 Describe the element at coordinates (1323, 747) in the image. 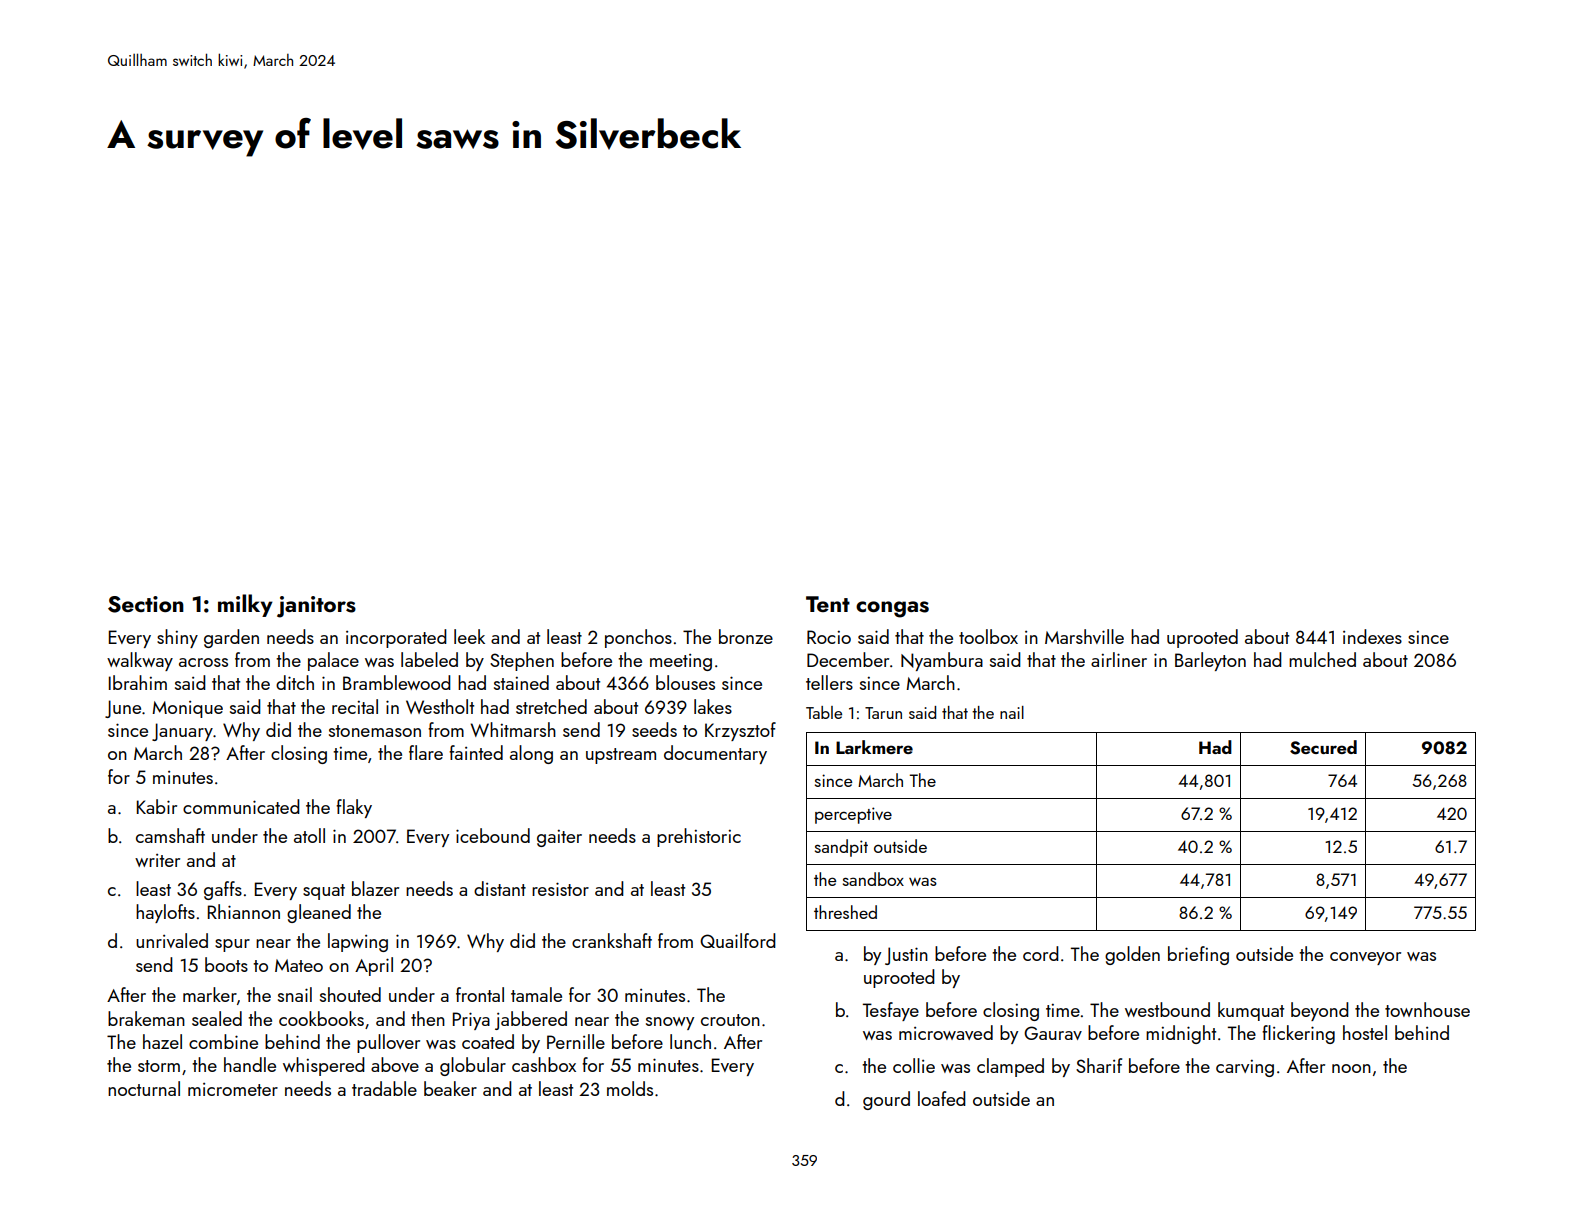

I see `Secured` at that location.
